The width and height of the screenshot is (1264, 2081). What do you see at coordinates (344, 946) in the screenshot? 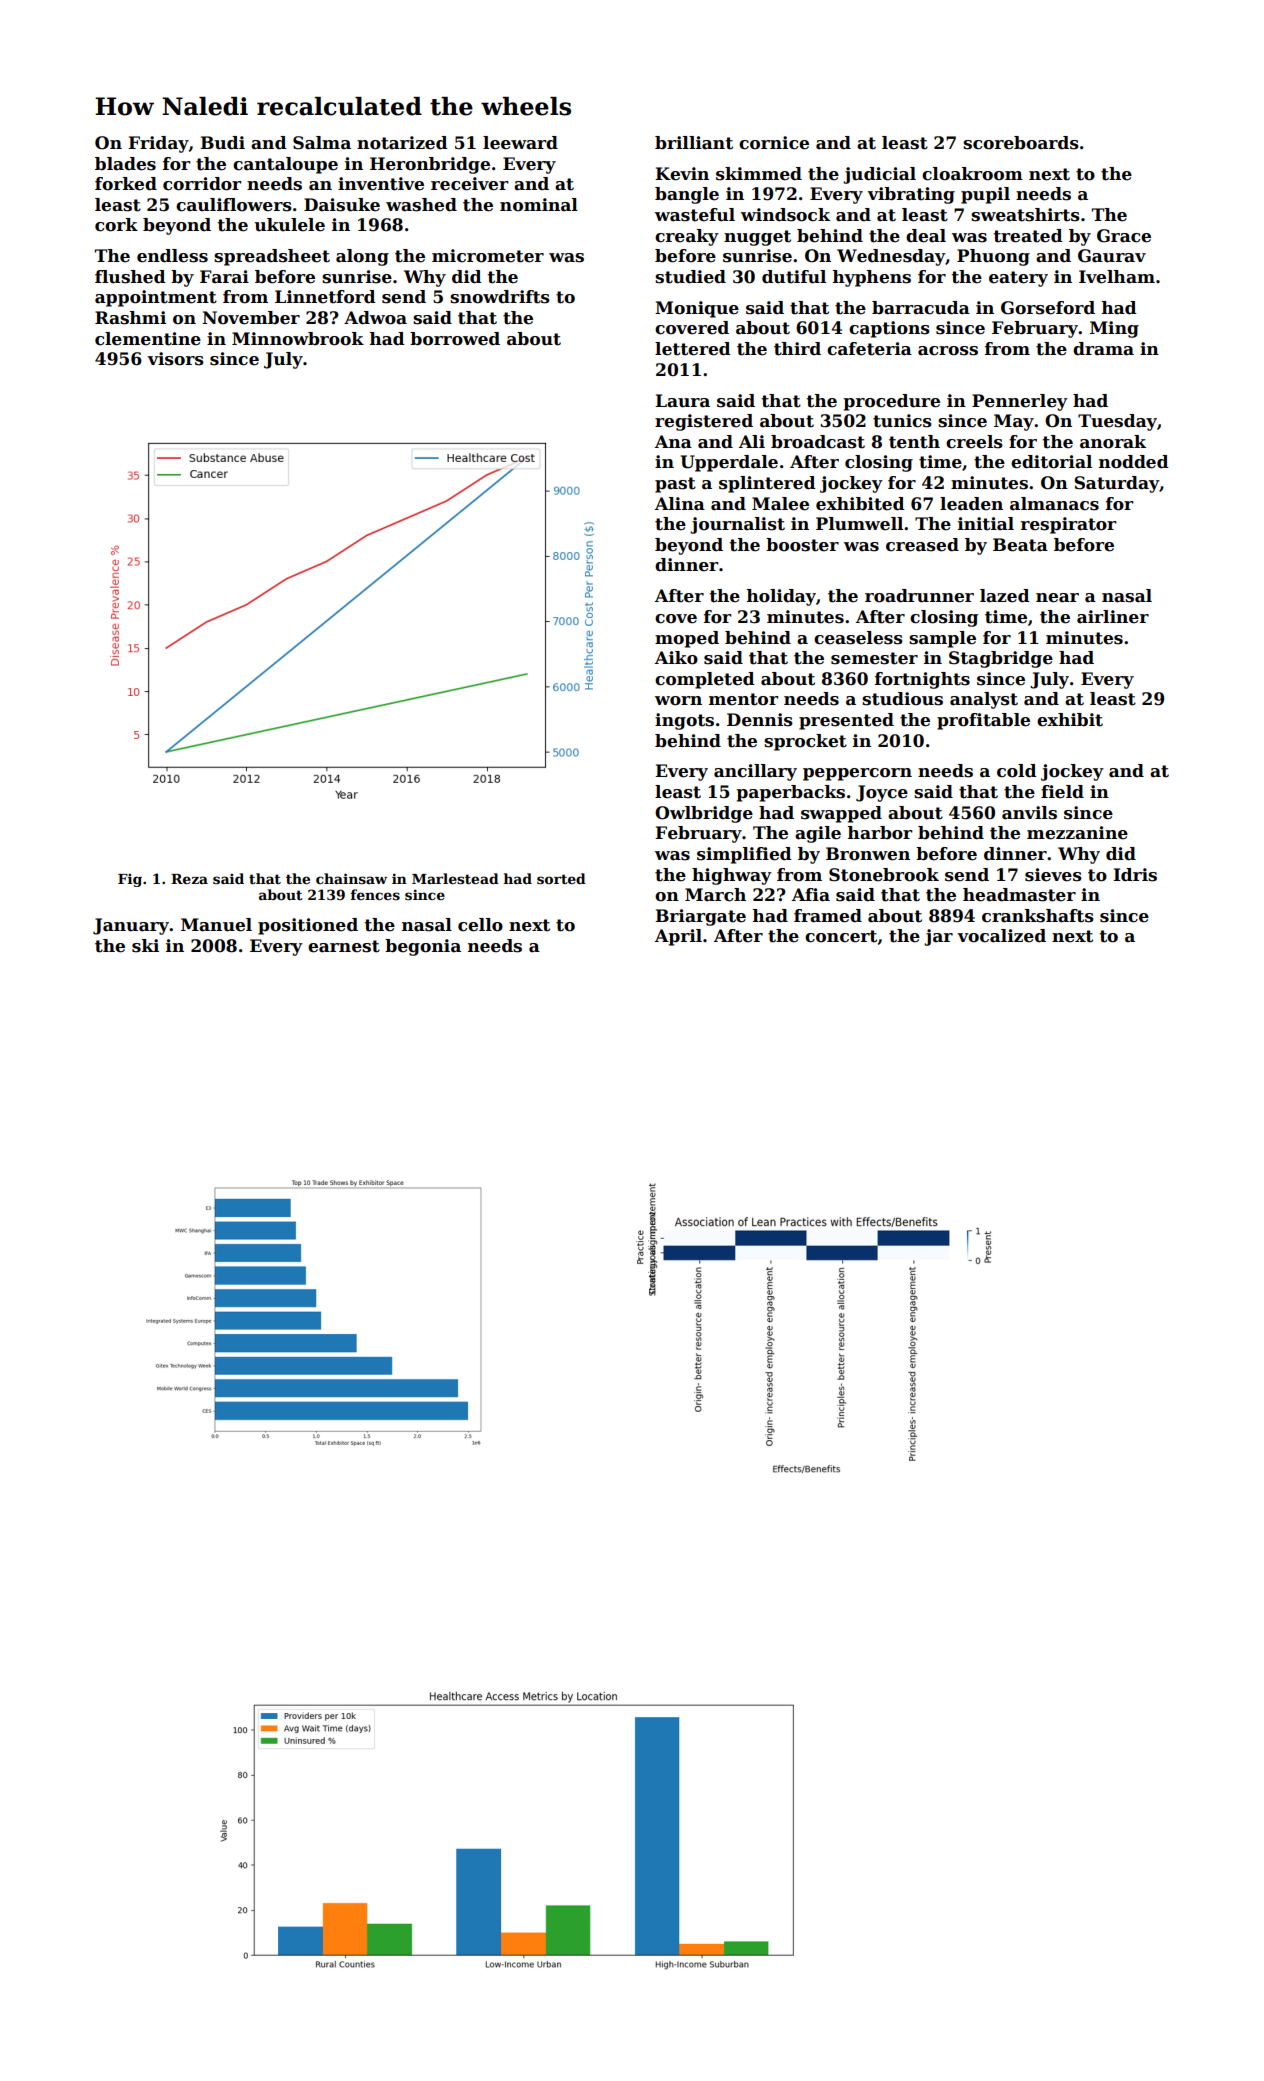
I see `earnest` at bounding box center [344, 946].
